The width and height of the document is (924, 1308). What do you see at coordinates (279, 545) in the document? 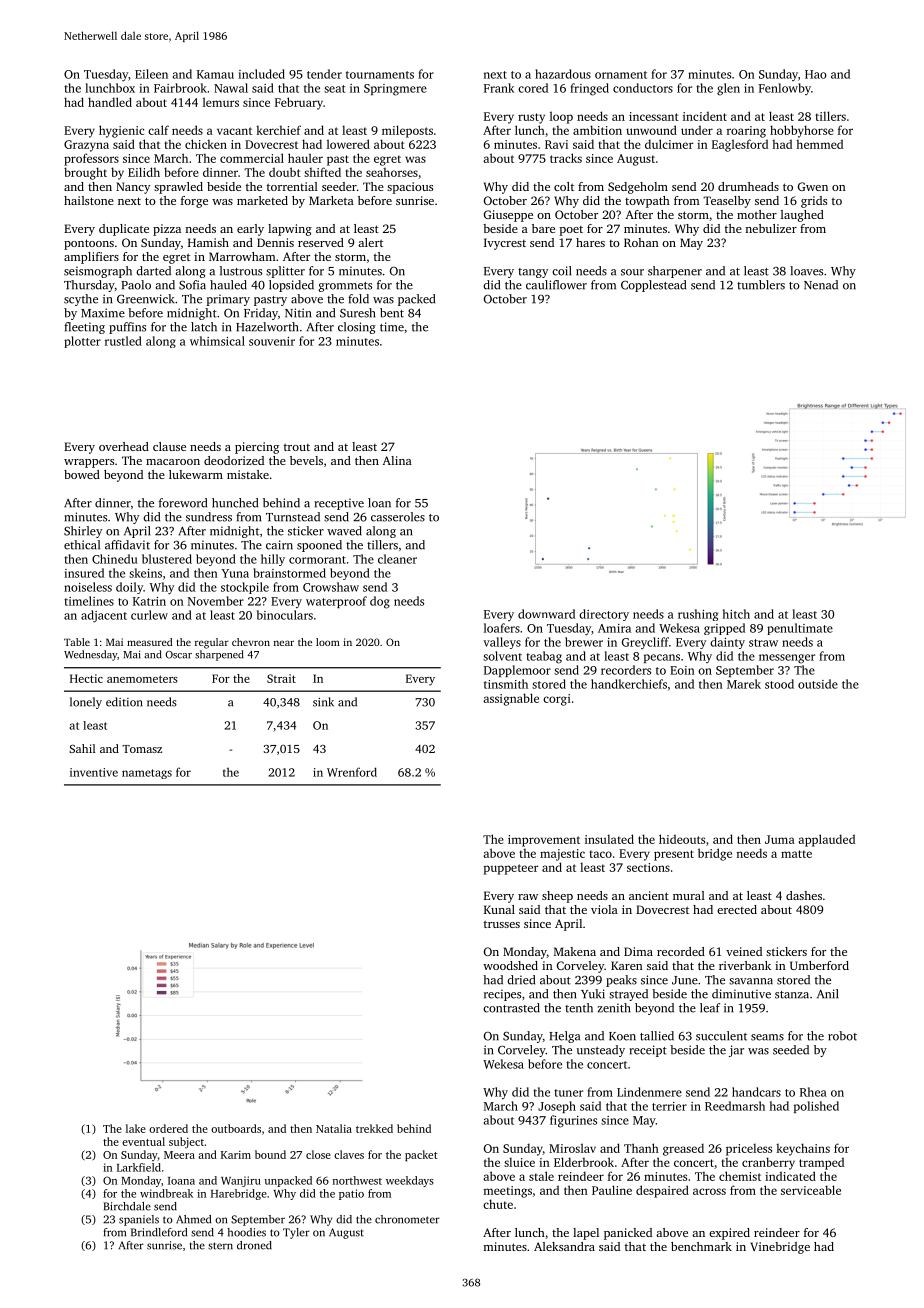
I see `cairn` at bounding box center [279, 545].
